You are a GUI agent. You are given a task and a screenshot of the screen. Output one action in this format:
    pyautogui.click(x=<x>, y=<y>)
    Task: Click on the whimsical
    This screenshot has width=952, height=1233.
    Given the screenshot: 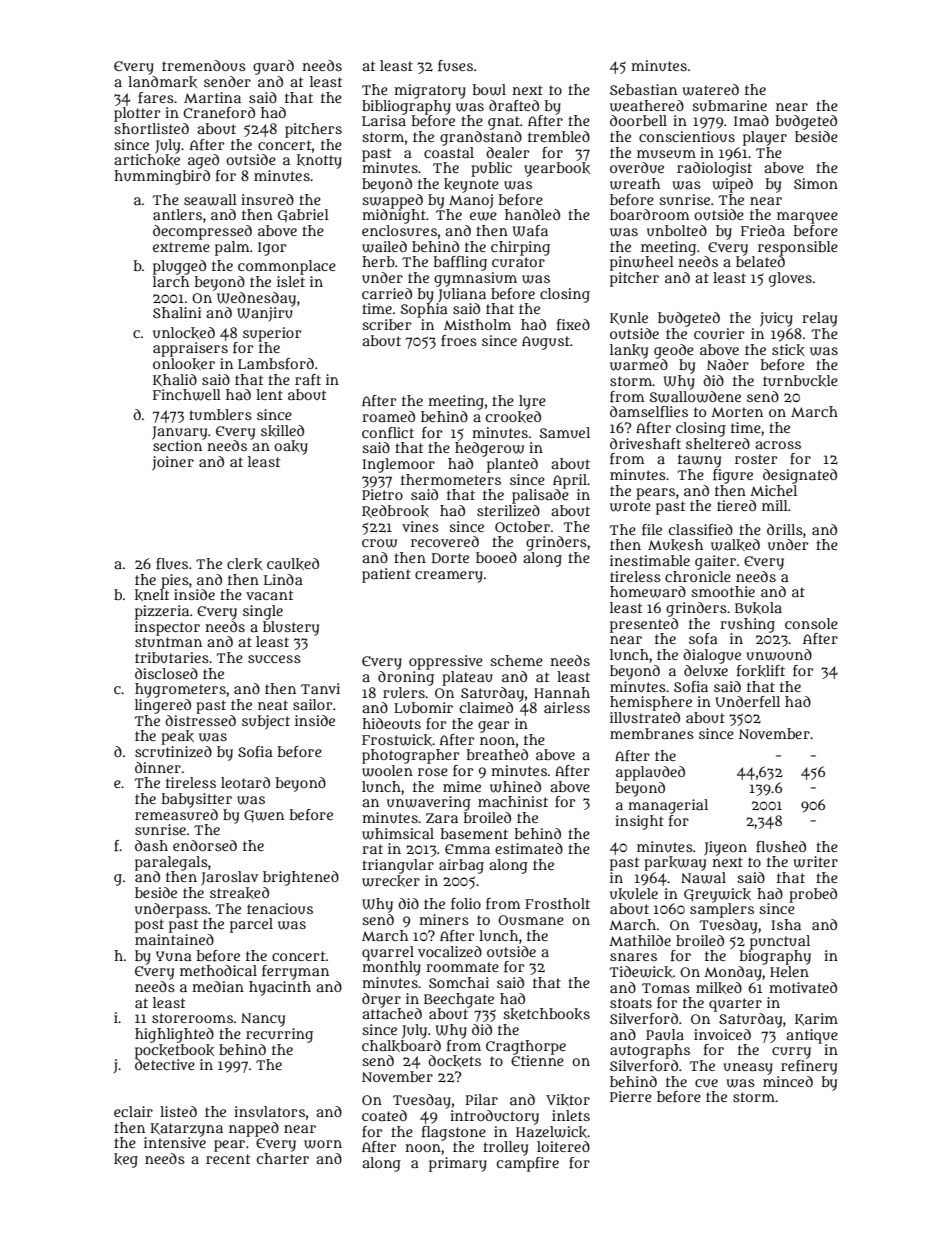 What is the action you would take?
    pyautogui.click(x=398, y=834)
